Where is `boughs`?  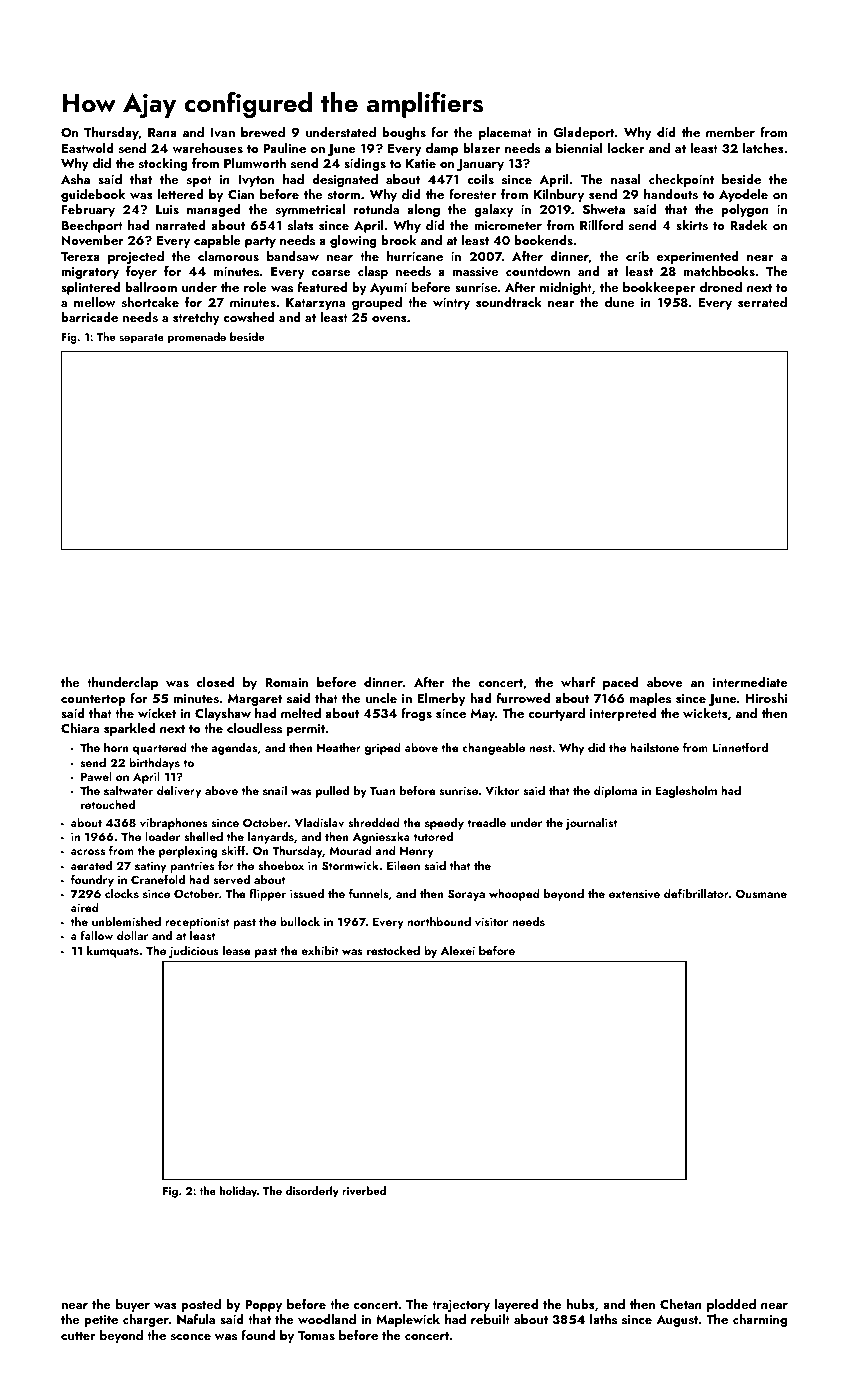 boughs is located at coordinates (404, 133).
